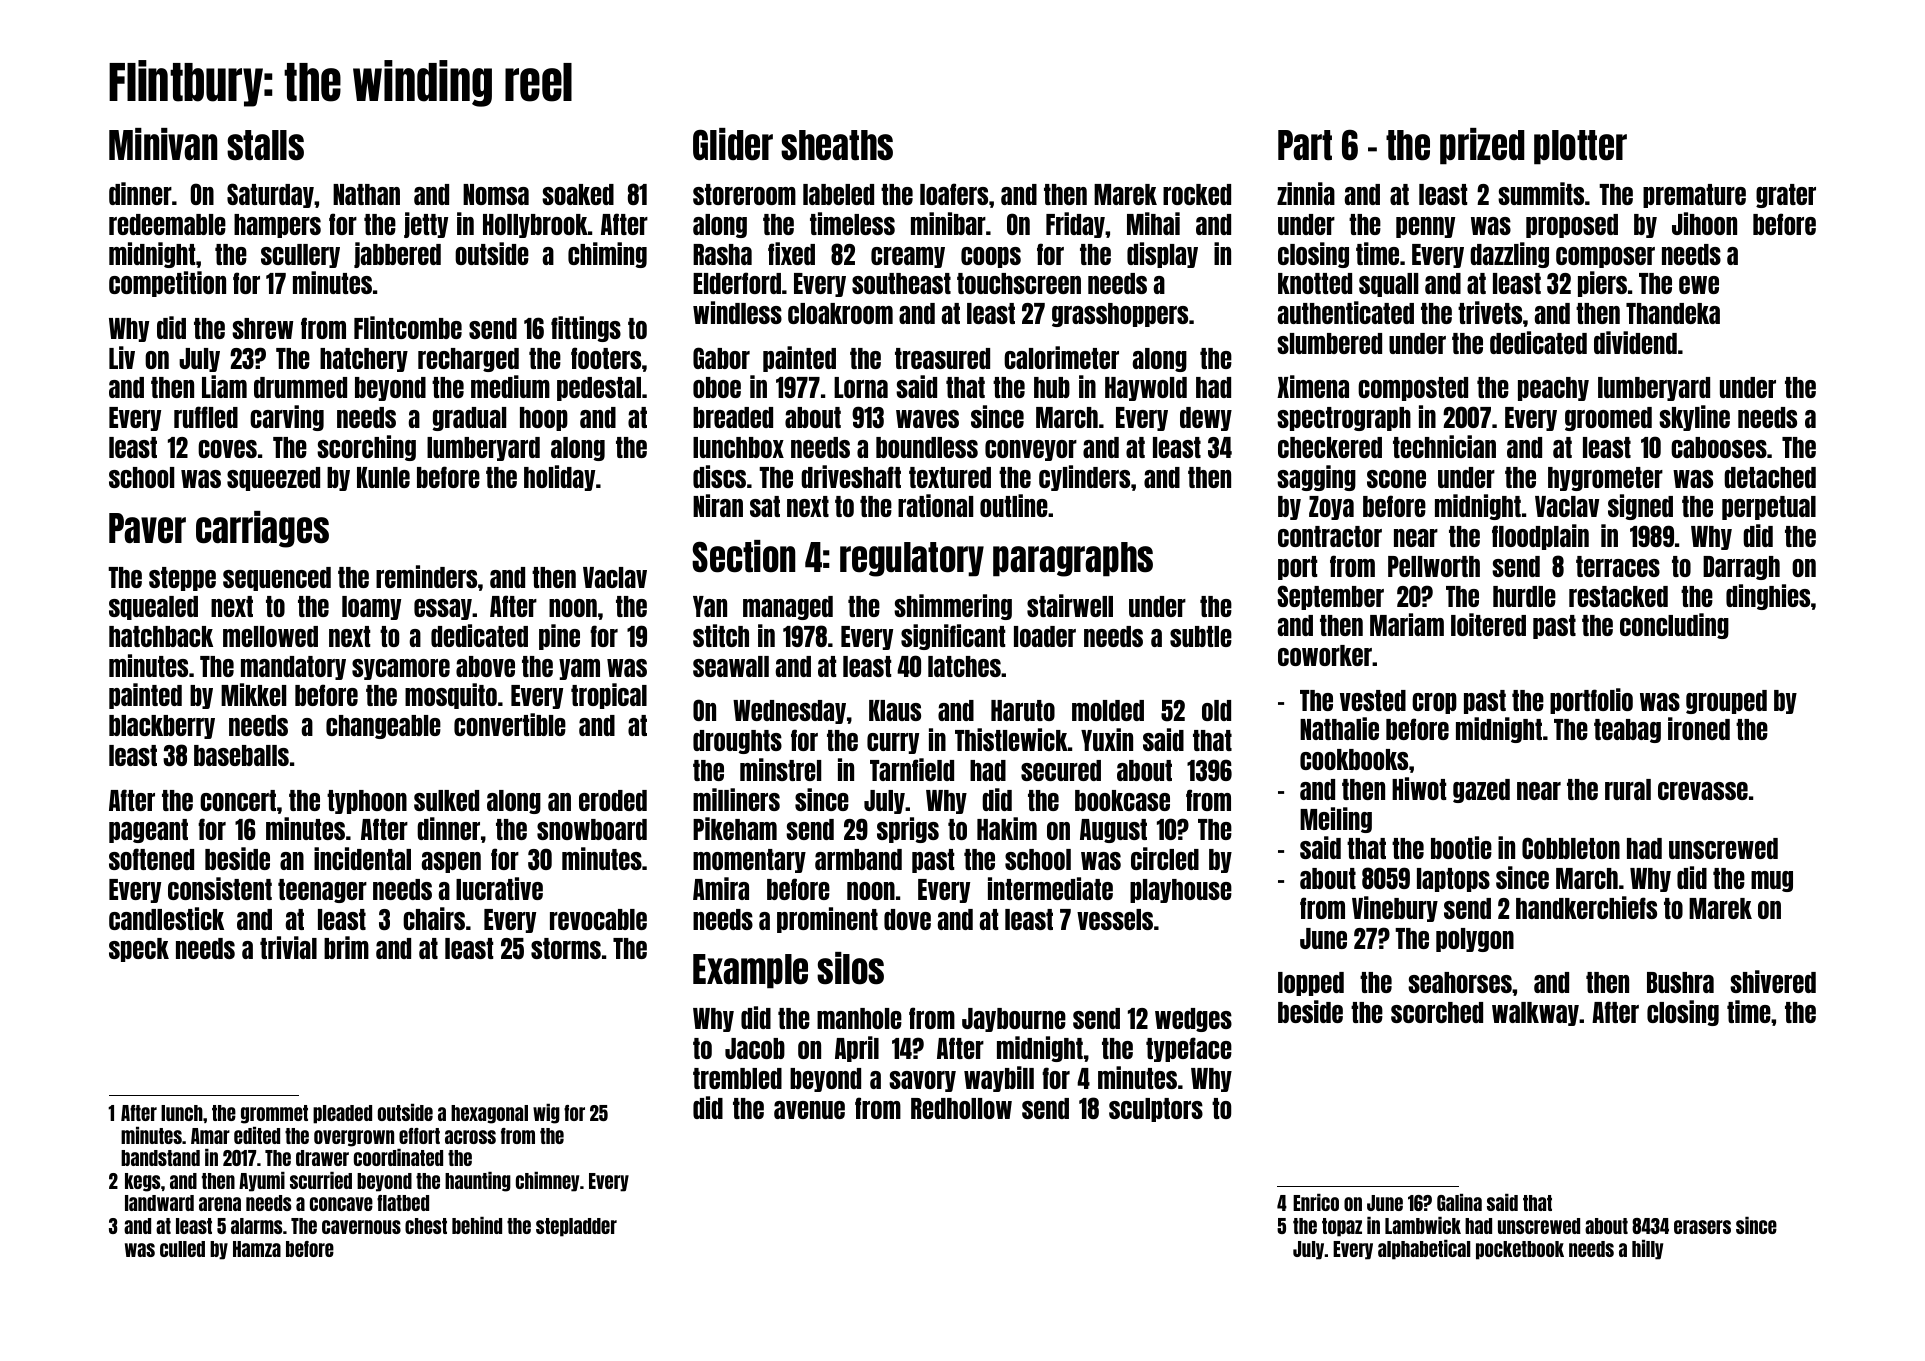  What do you see at coordinates (1084, 478) in the document?
I see `cylinders` at bounding box center [1084, 478].
